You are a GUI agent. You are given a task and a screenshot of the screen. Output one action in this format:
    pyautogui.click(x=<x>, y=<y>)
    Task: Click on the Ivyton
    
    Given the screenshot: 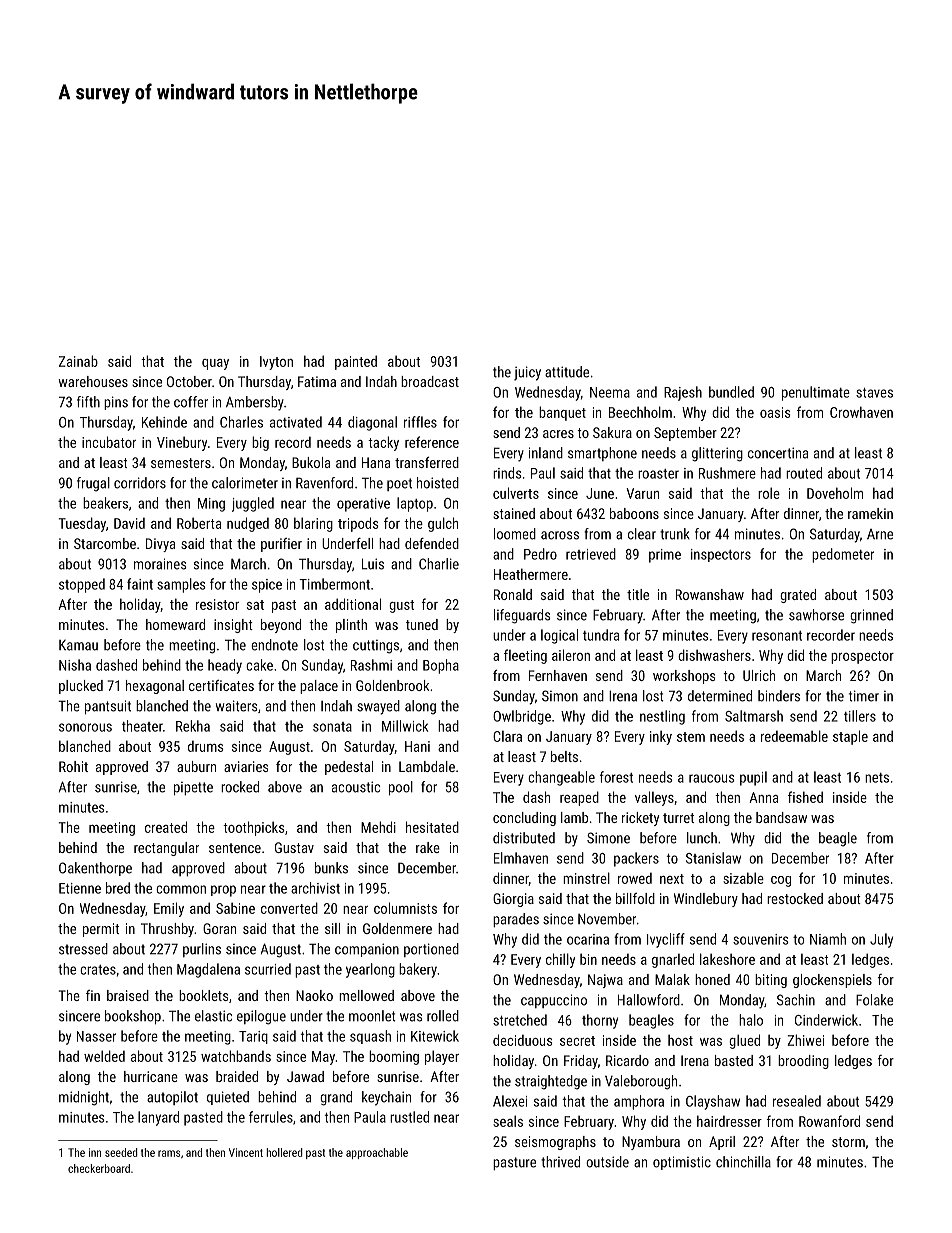 What is the action you would take?
    pyautogui.click(x=276, y=363)
